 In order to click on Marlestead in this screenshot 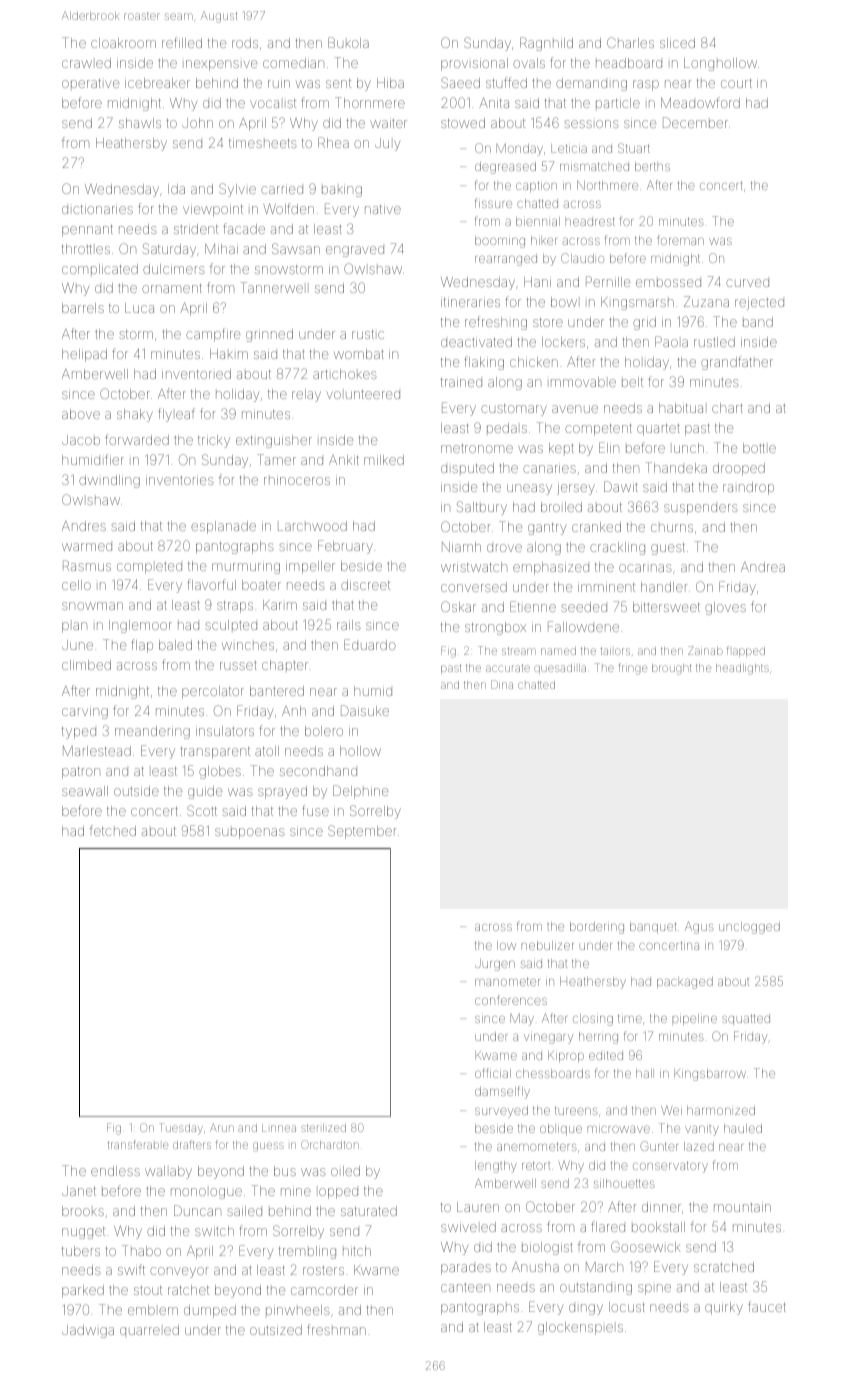, I will do `click(97, 751)`.
